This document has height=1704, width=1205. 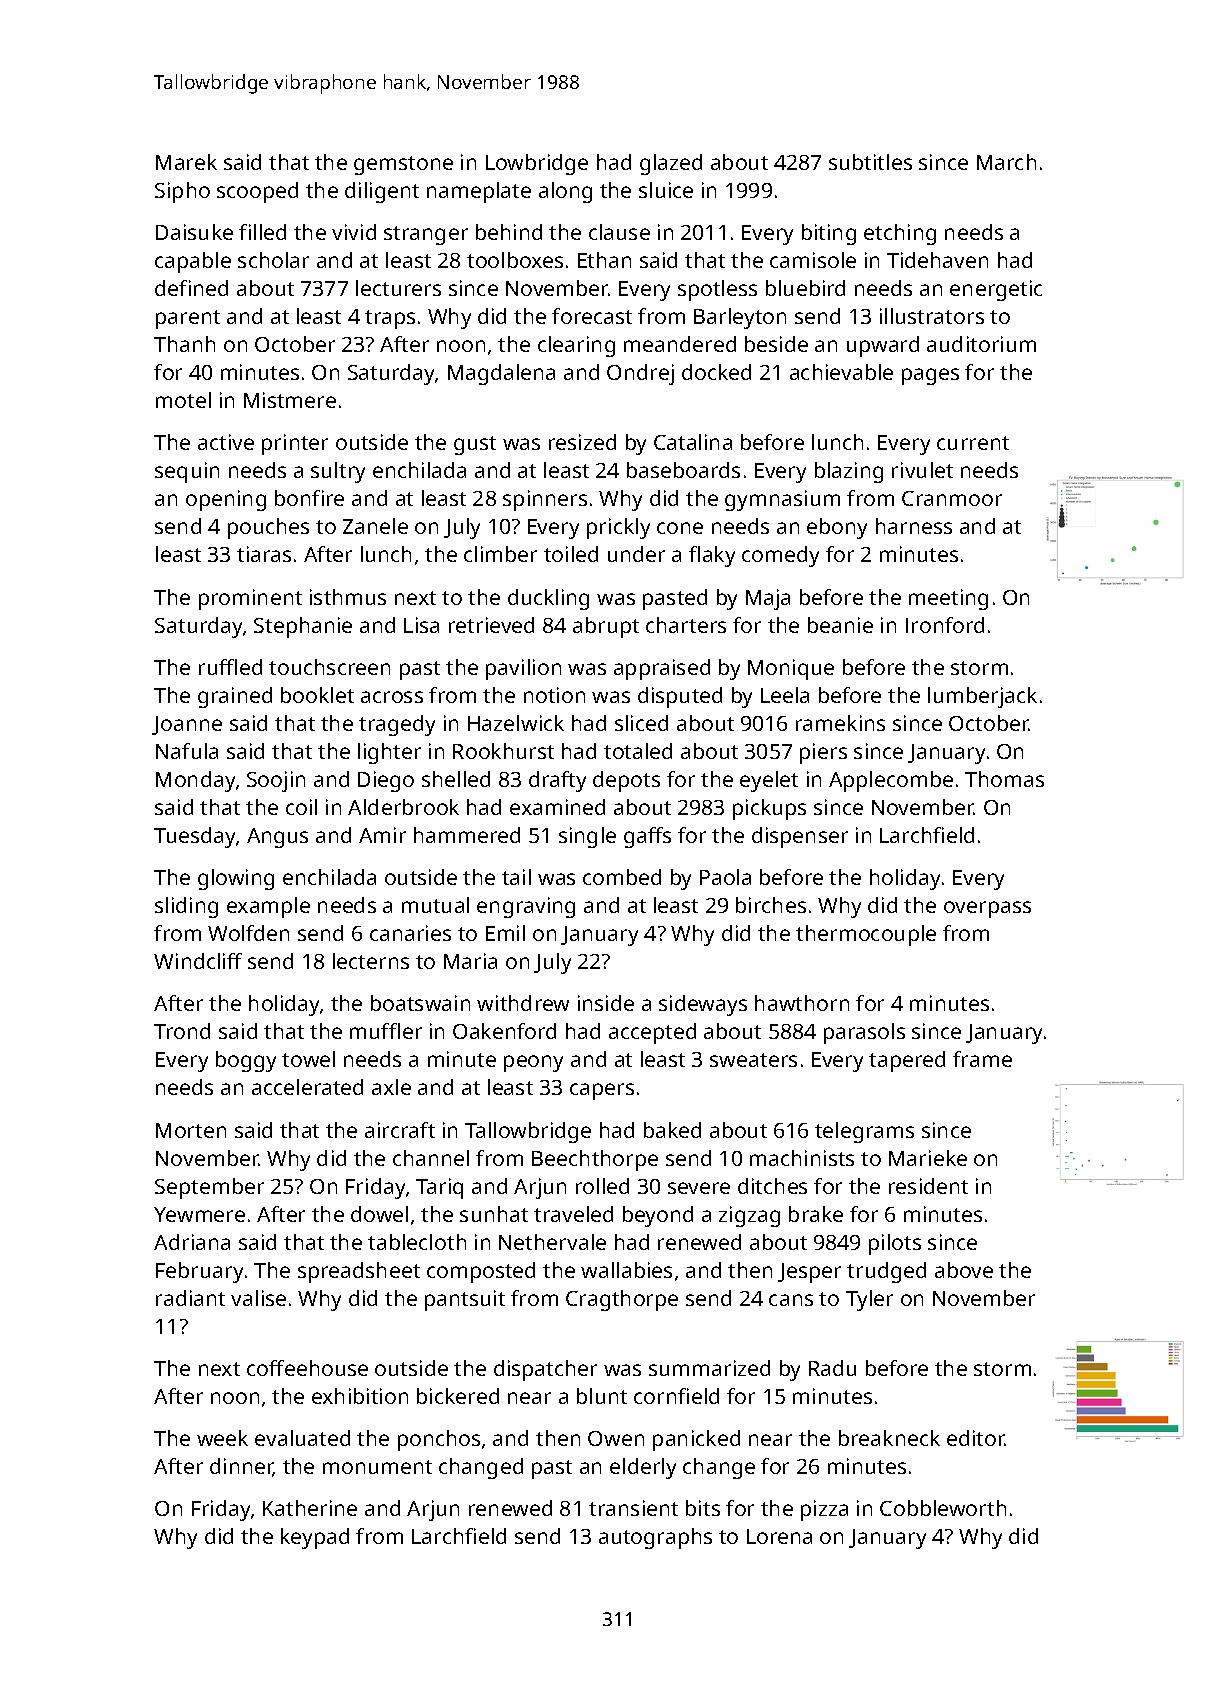 I want to click on engraving, so click(x=526, y=907).
